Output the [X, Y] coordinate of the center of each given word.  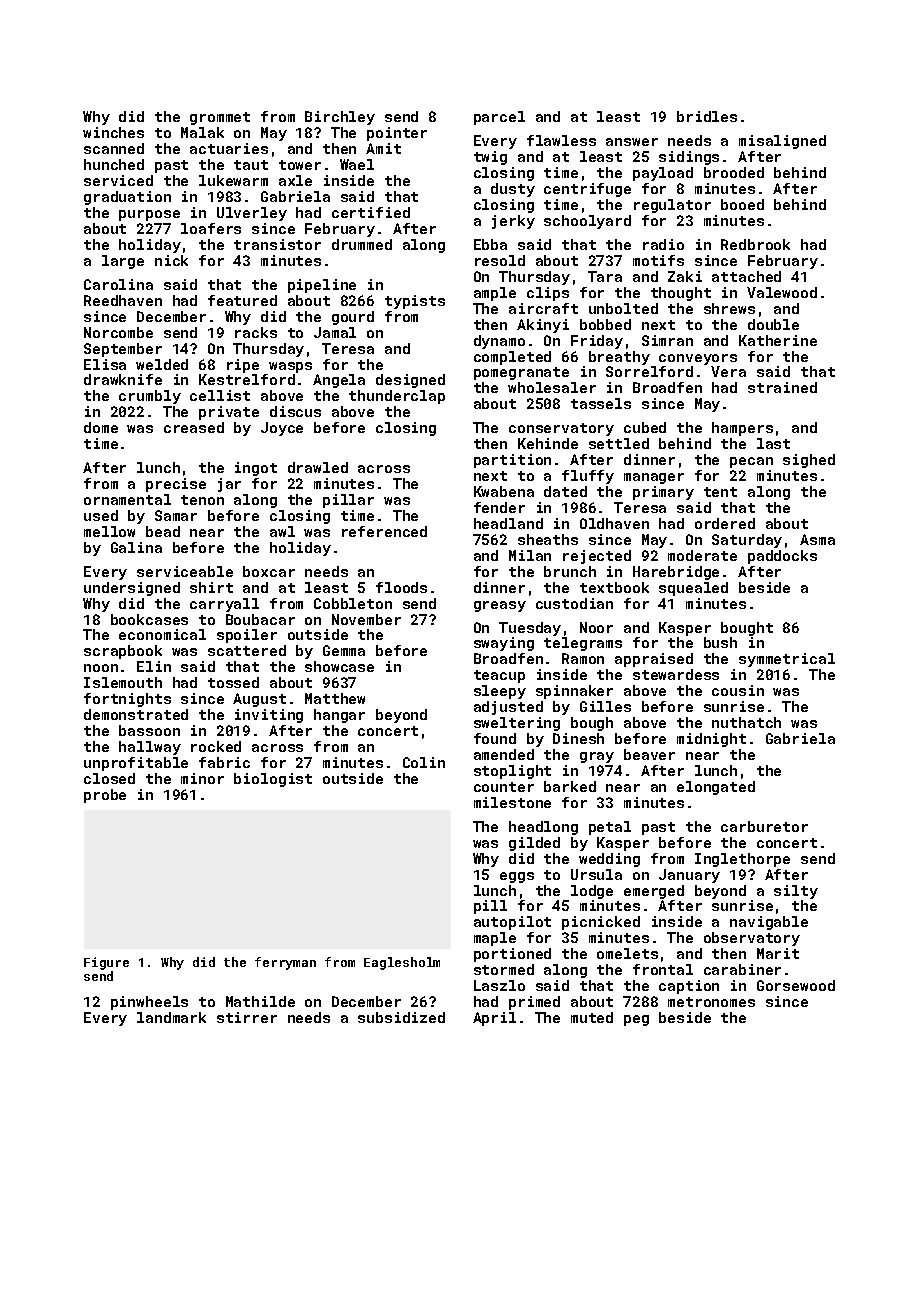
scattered [247, 650]
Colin [424, 762]
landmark [171, 1017]
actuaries [229, 148]
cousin [738, 690]
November [366, 619]
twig [490, 158]
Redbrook [755, 244]
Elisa [105, 364]
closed [109, 778]
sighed [809, 461]
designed [410, 381]
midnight [711, 740]
